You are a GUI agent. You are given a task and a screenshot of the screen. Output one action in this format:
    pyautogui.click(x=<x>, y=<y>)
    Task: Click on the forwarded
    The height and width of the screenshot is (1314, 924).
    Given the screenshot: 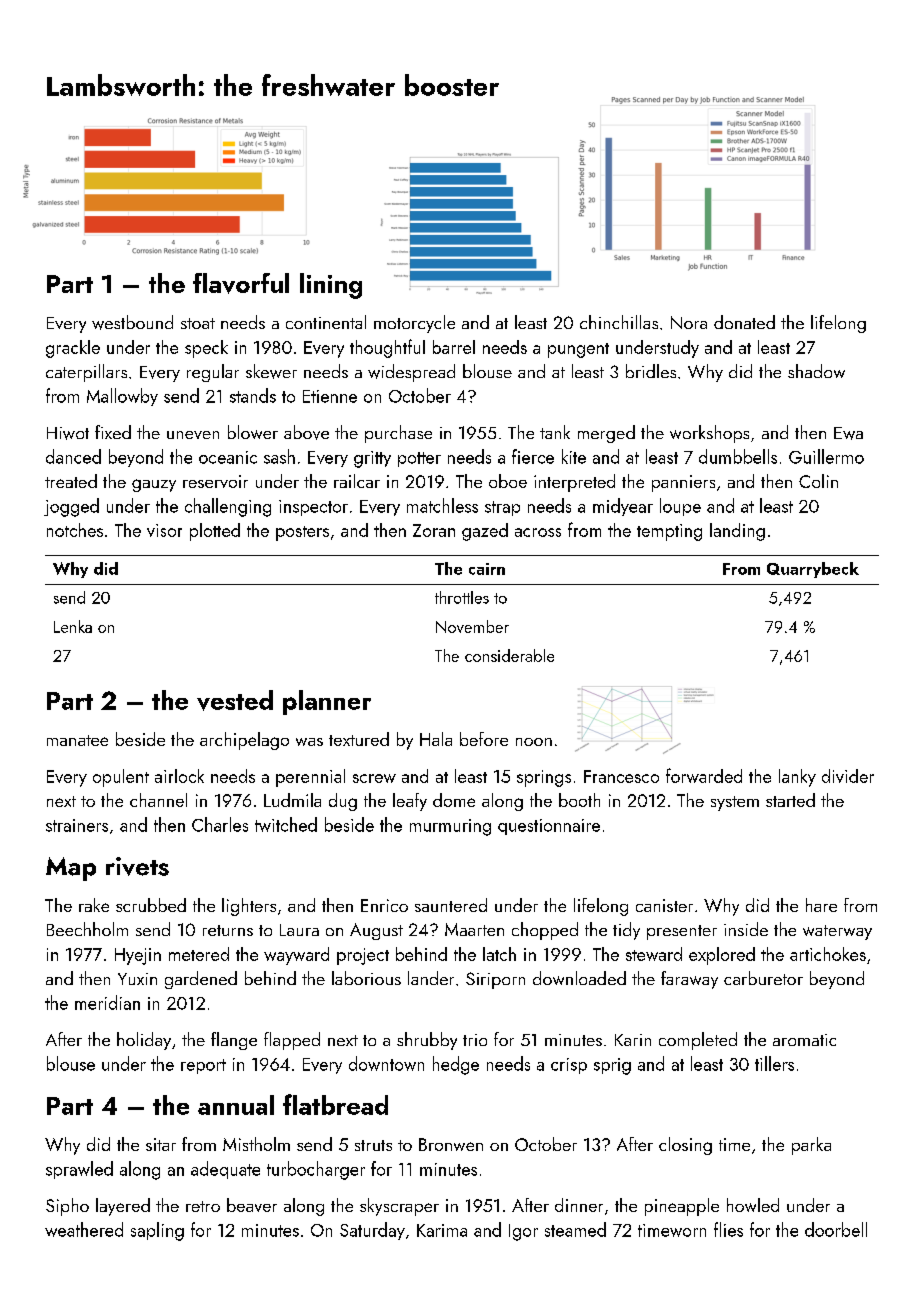 What is the action you would take?
    pyautogui.click(x=704, y=775)
